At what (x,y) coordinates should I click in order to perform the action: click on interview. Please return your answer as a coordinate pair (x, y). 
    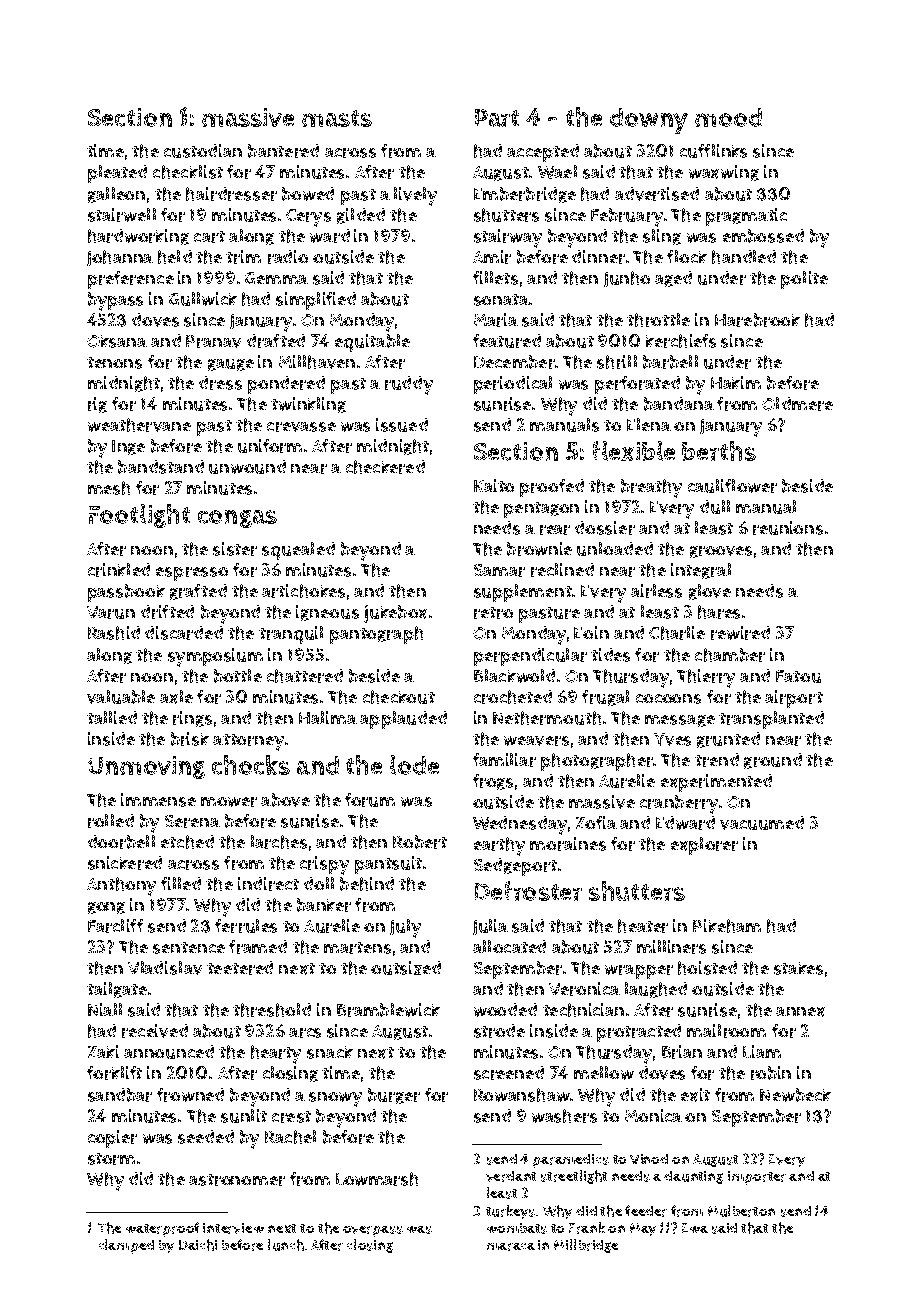
    Looking at the image, I should click on (233, 1228).
